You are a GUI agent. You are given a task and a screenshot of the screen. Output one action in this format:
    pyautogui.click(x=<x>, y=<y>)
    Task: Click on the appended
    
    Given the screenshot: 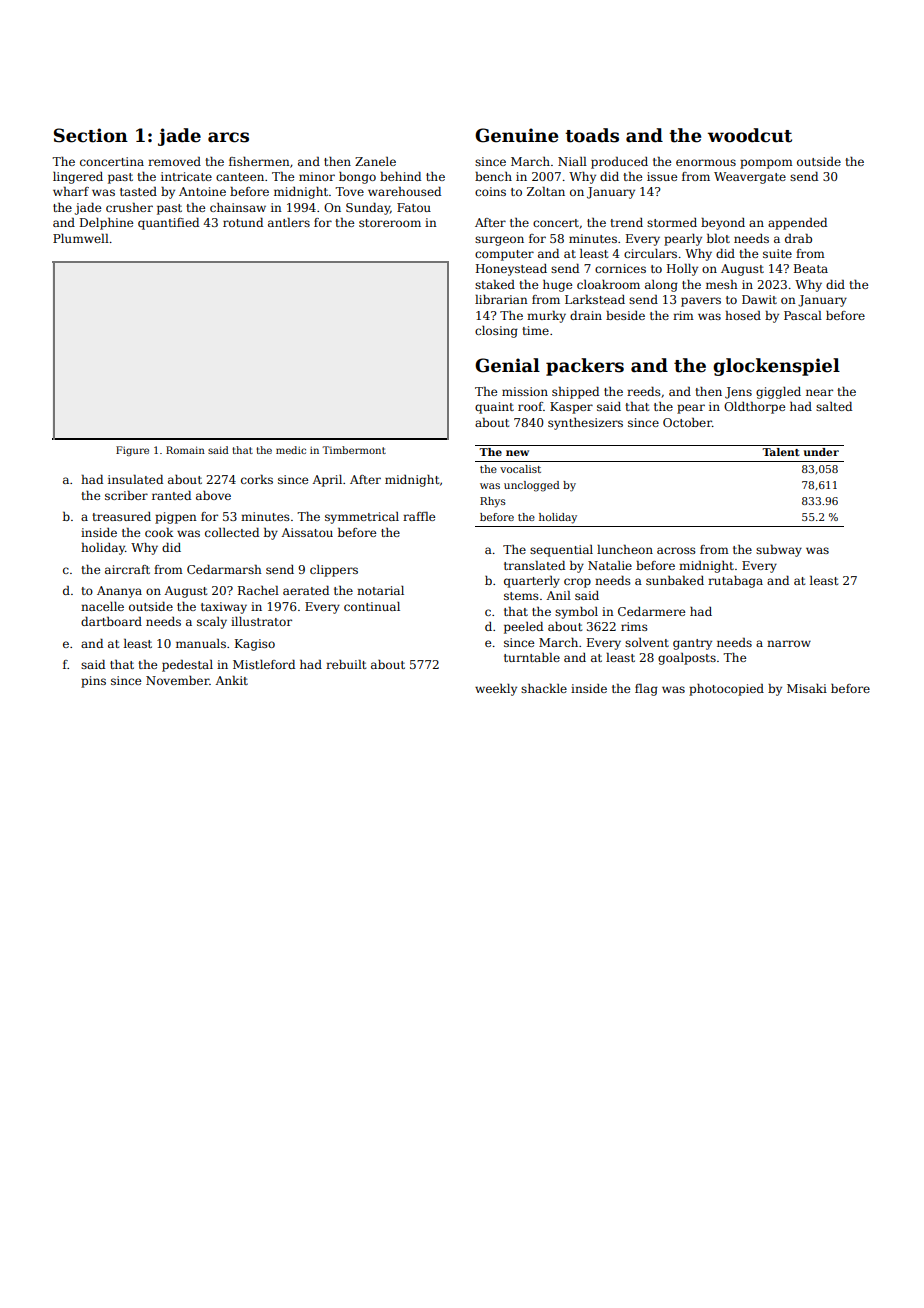 What is the action you would take?
    pyautogui.click(x=797, y=224)
